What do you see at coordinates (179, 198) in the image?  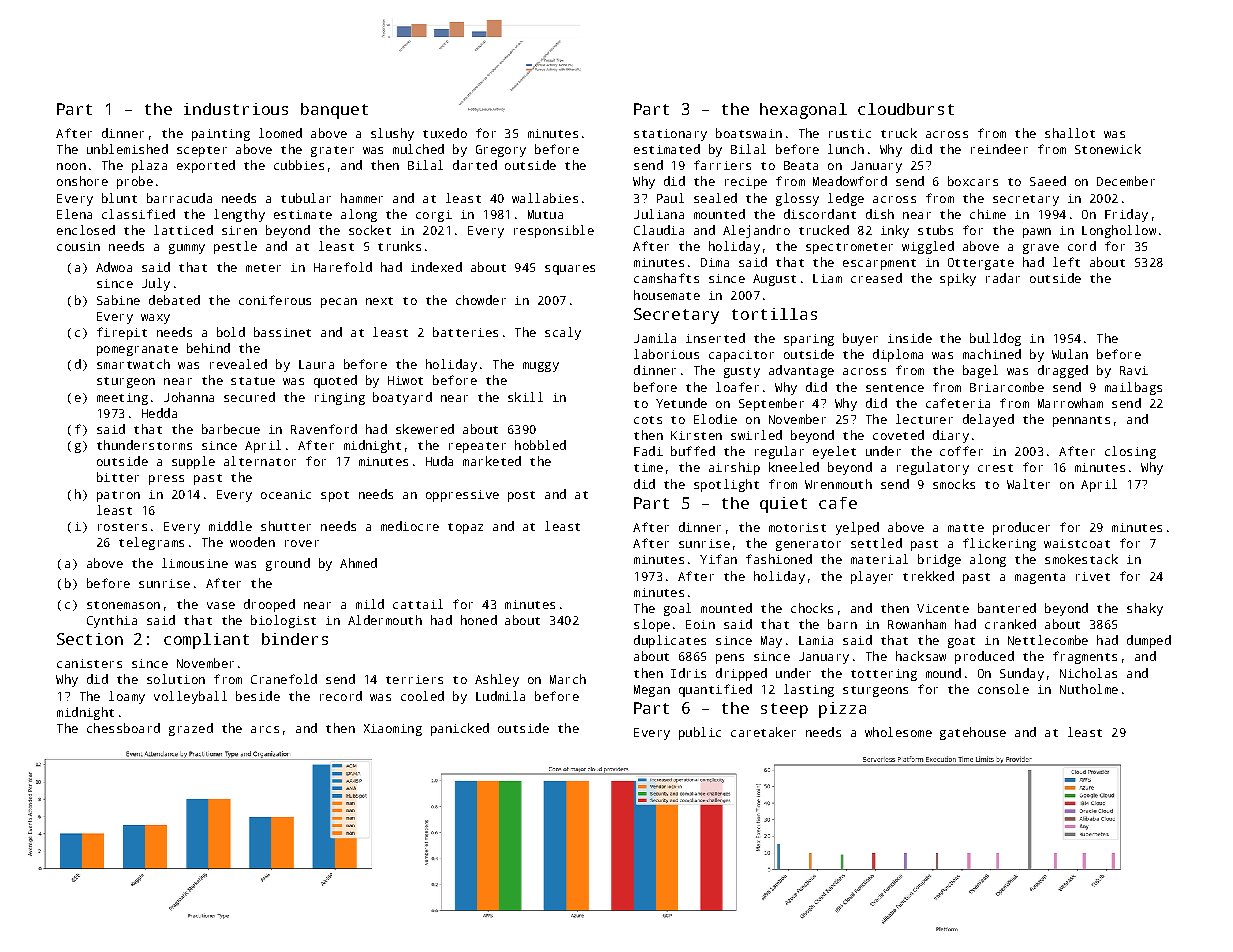 I see `barracuda` at bounding box center [179, 198].
